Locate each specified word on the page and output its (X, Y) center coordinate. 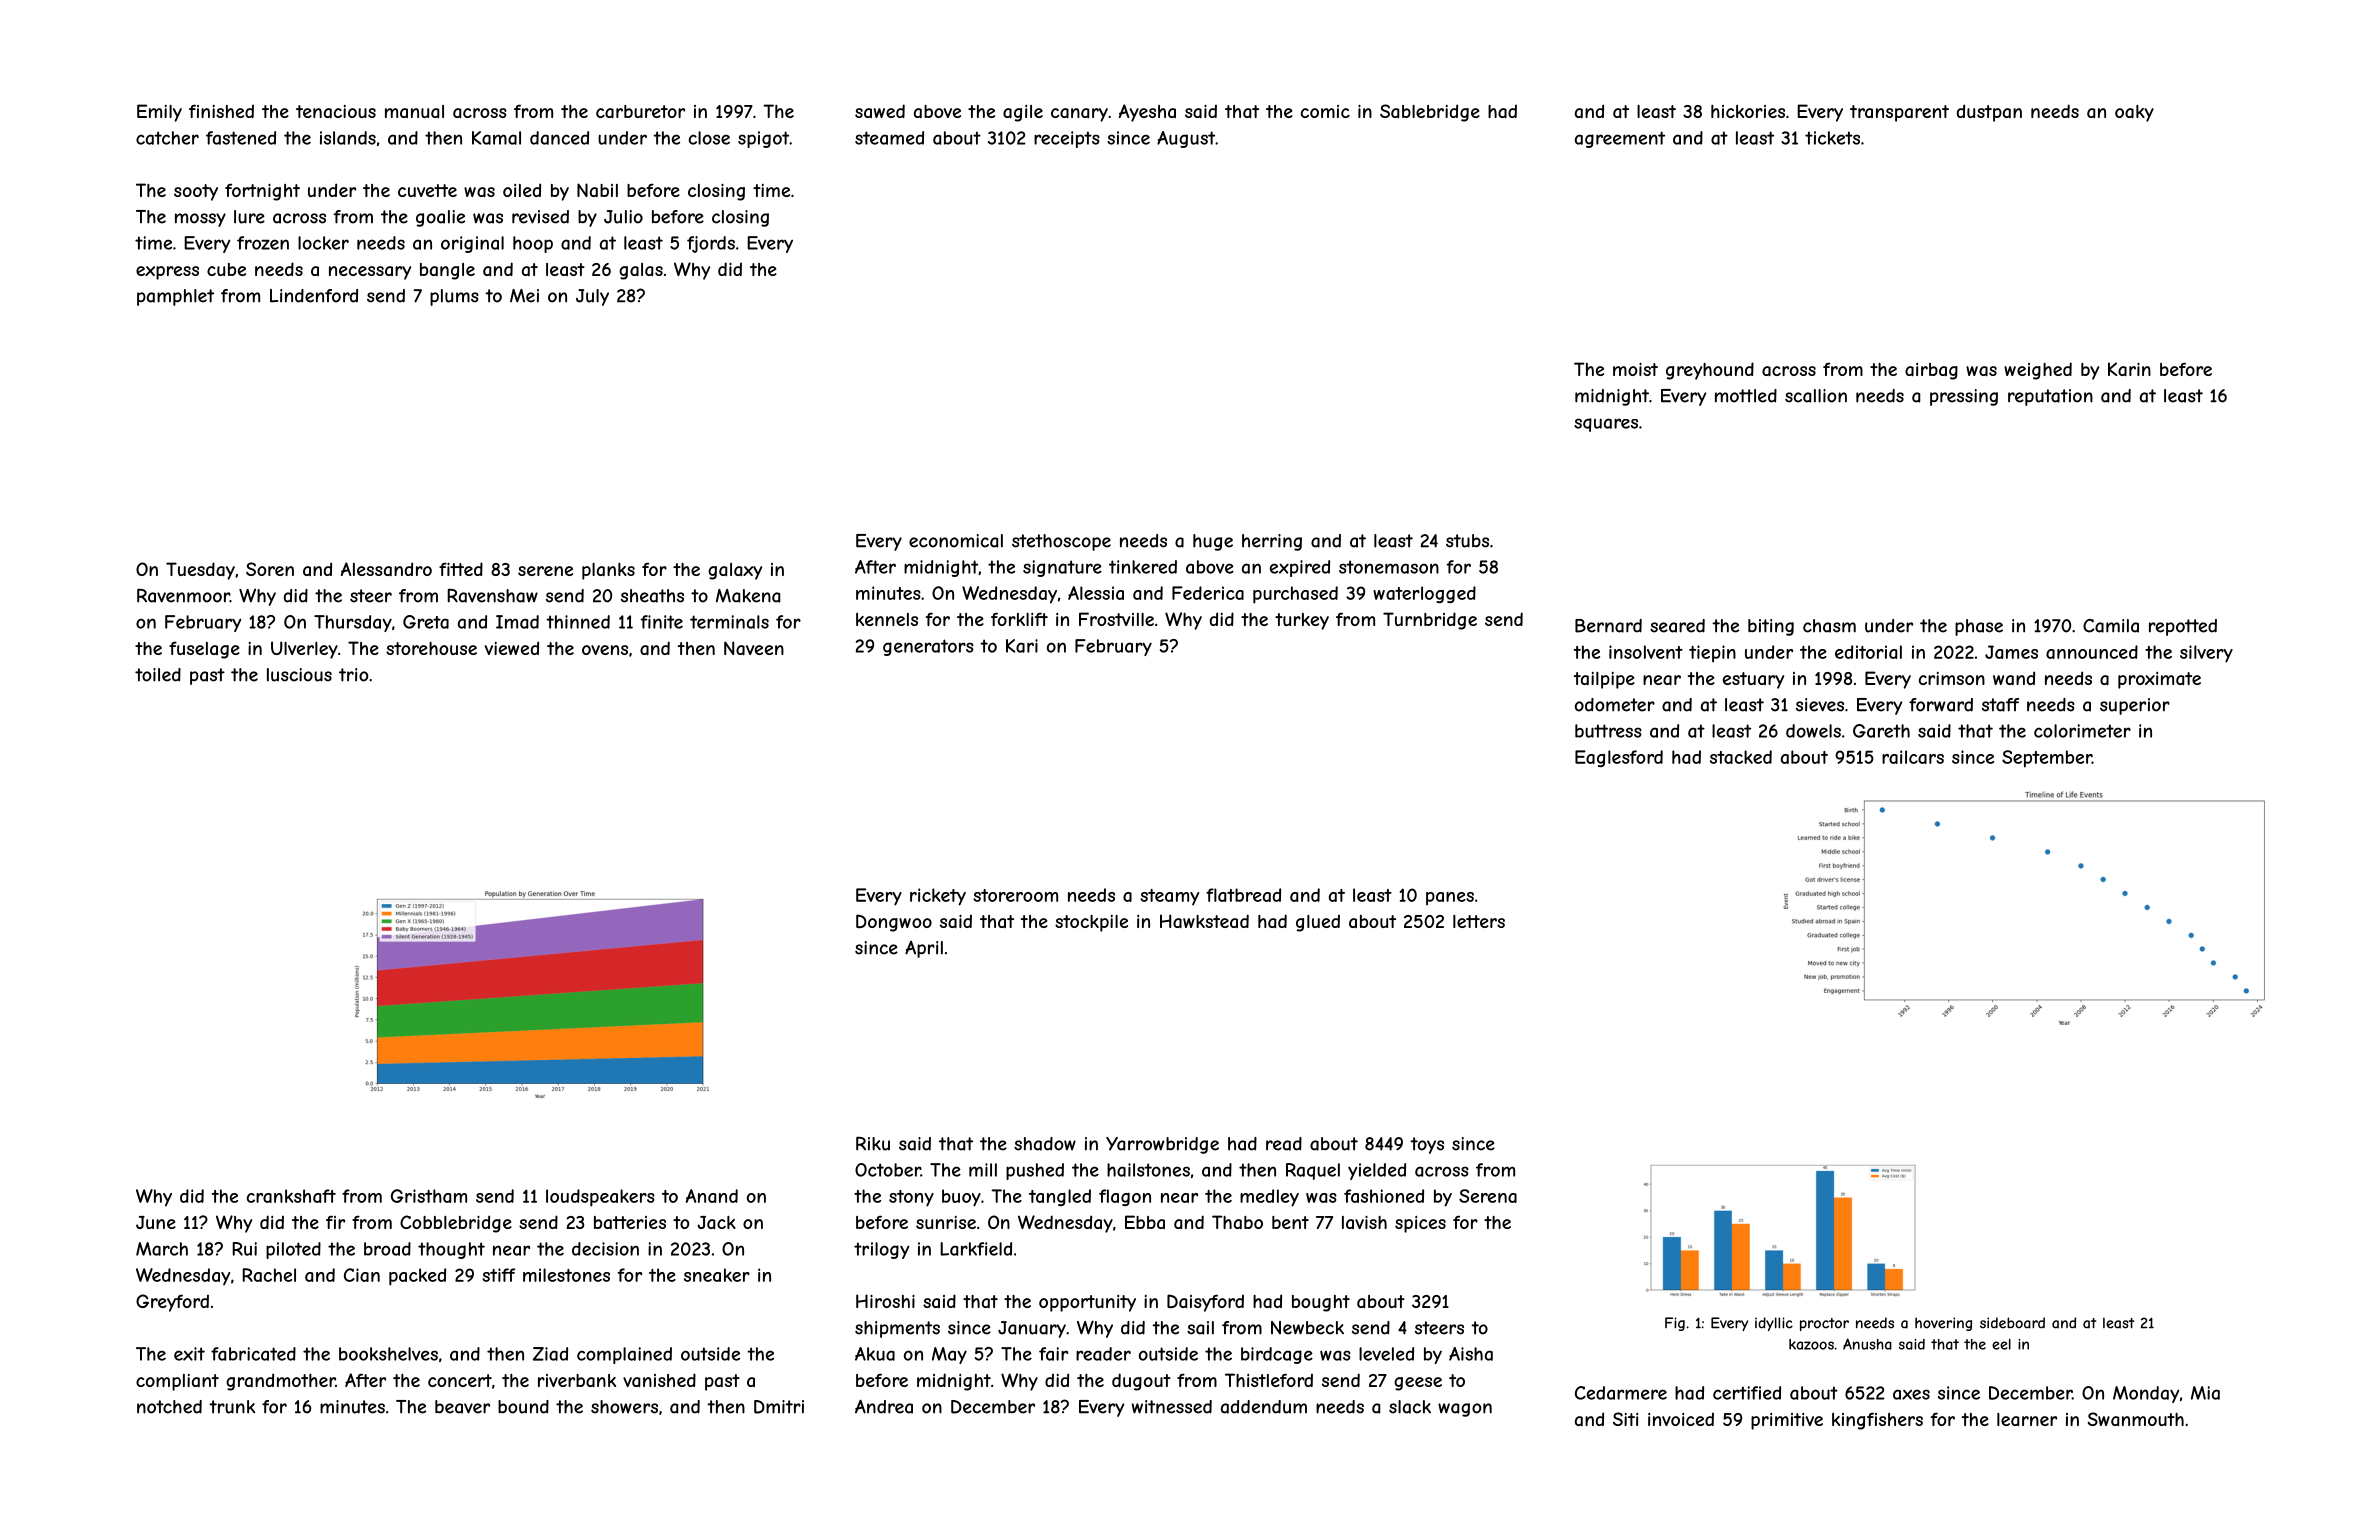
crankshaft (291, 1196)
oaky (2134, 113)
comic (1325, 111)
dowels (1813, 731)
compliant (177, 1382)
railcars (1913, 757)
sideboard (2012, 1323)
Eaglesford (1619, 758)
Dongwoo (894, 923)
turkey (1302, 621)
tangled (1060, 1197)
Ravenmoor (183, 596)
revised (540, 217)
